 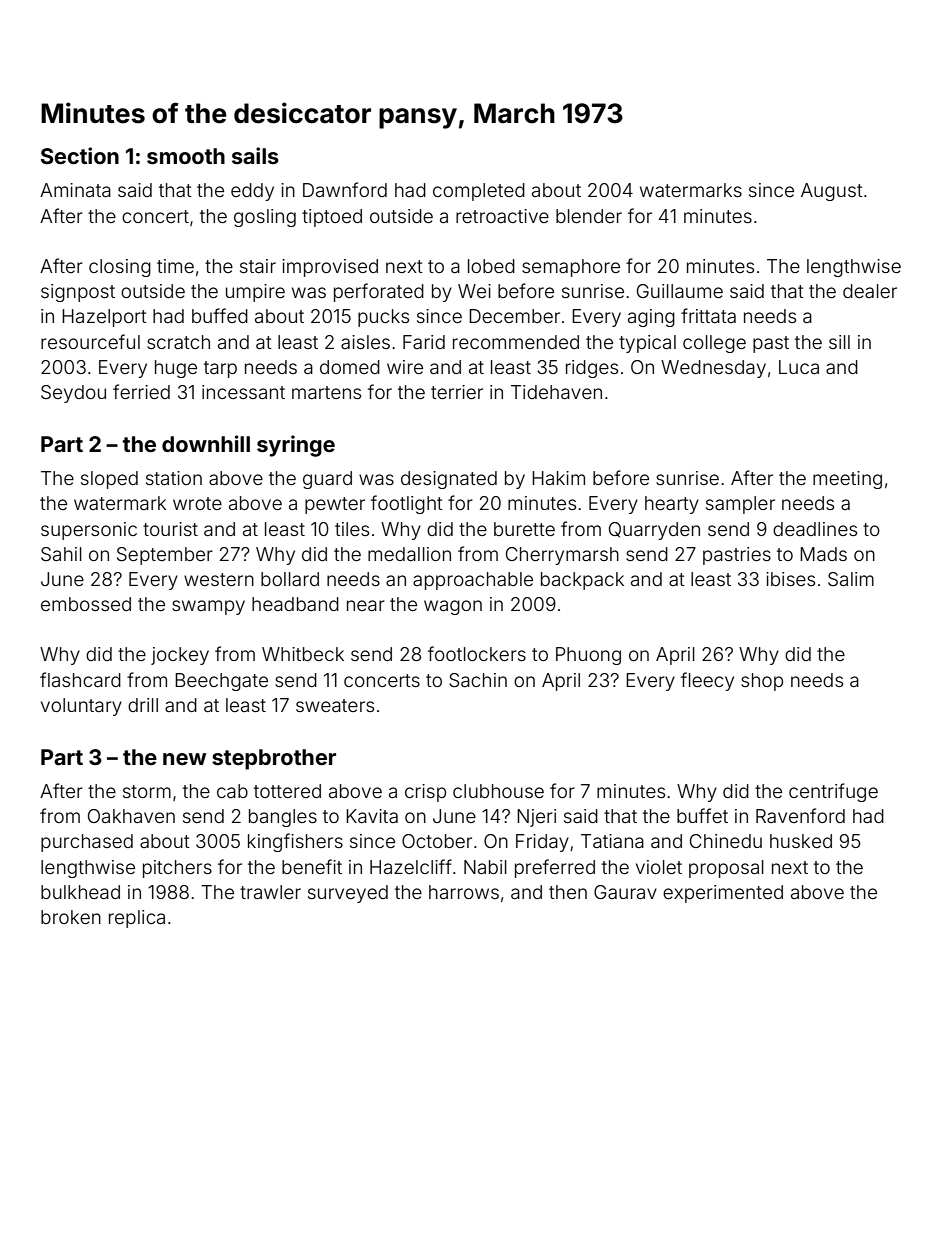 What do you see at coordinates (86, 604) in the screenshot?
I see `embossed` at bounding box center [86, 604].
